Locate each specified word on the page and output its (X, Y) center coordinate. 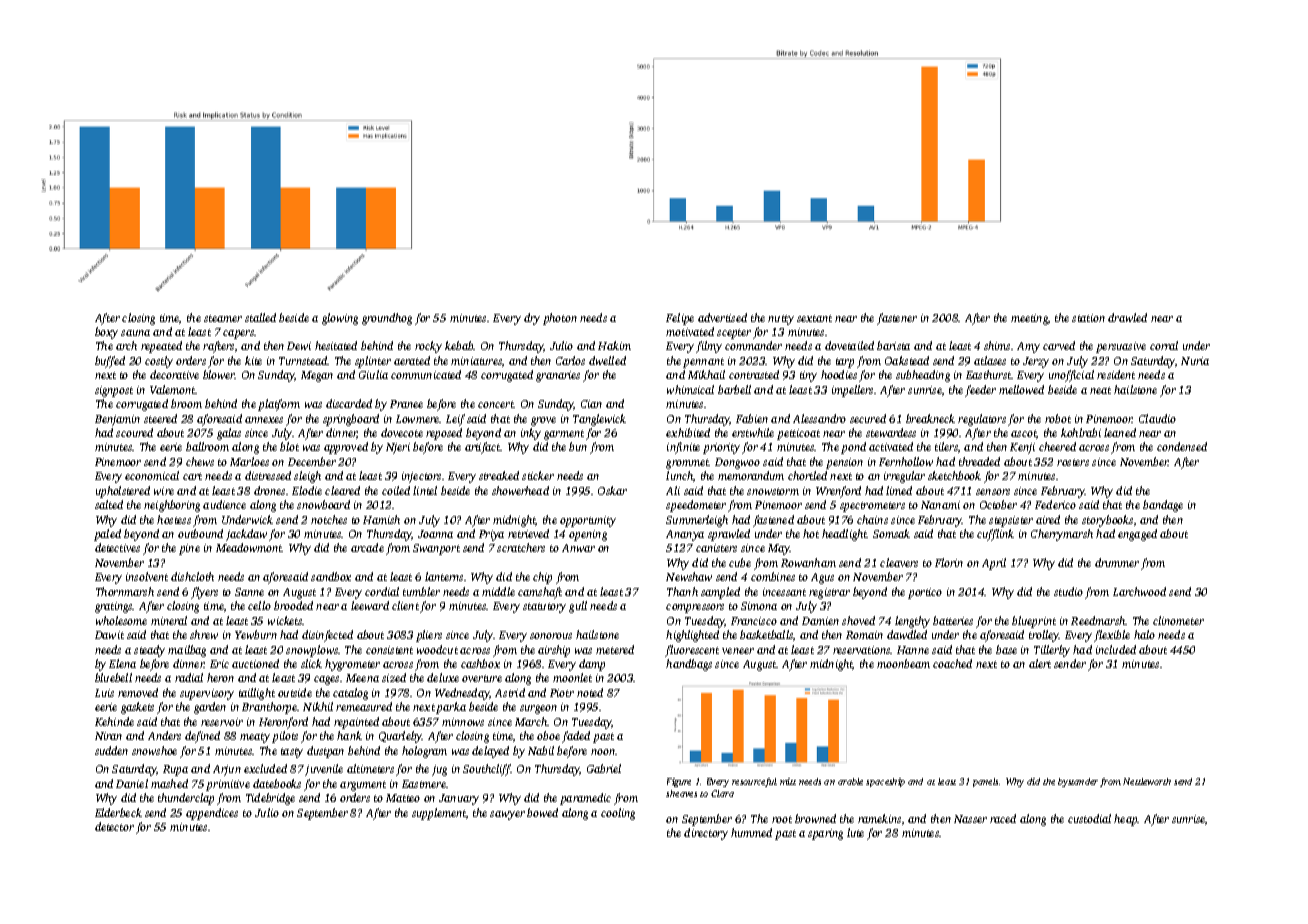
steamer (223, 318)
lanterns (444, 576)
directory (706, 834)
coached (952, 663)
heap (1126, 820)
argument (363, 786)
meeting (1029, 319)
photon (560, 319)
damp (592, 665)
